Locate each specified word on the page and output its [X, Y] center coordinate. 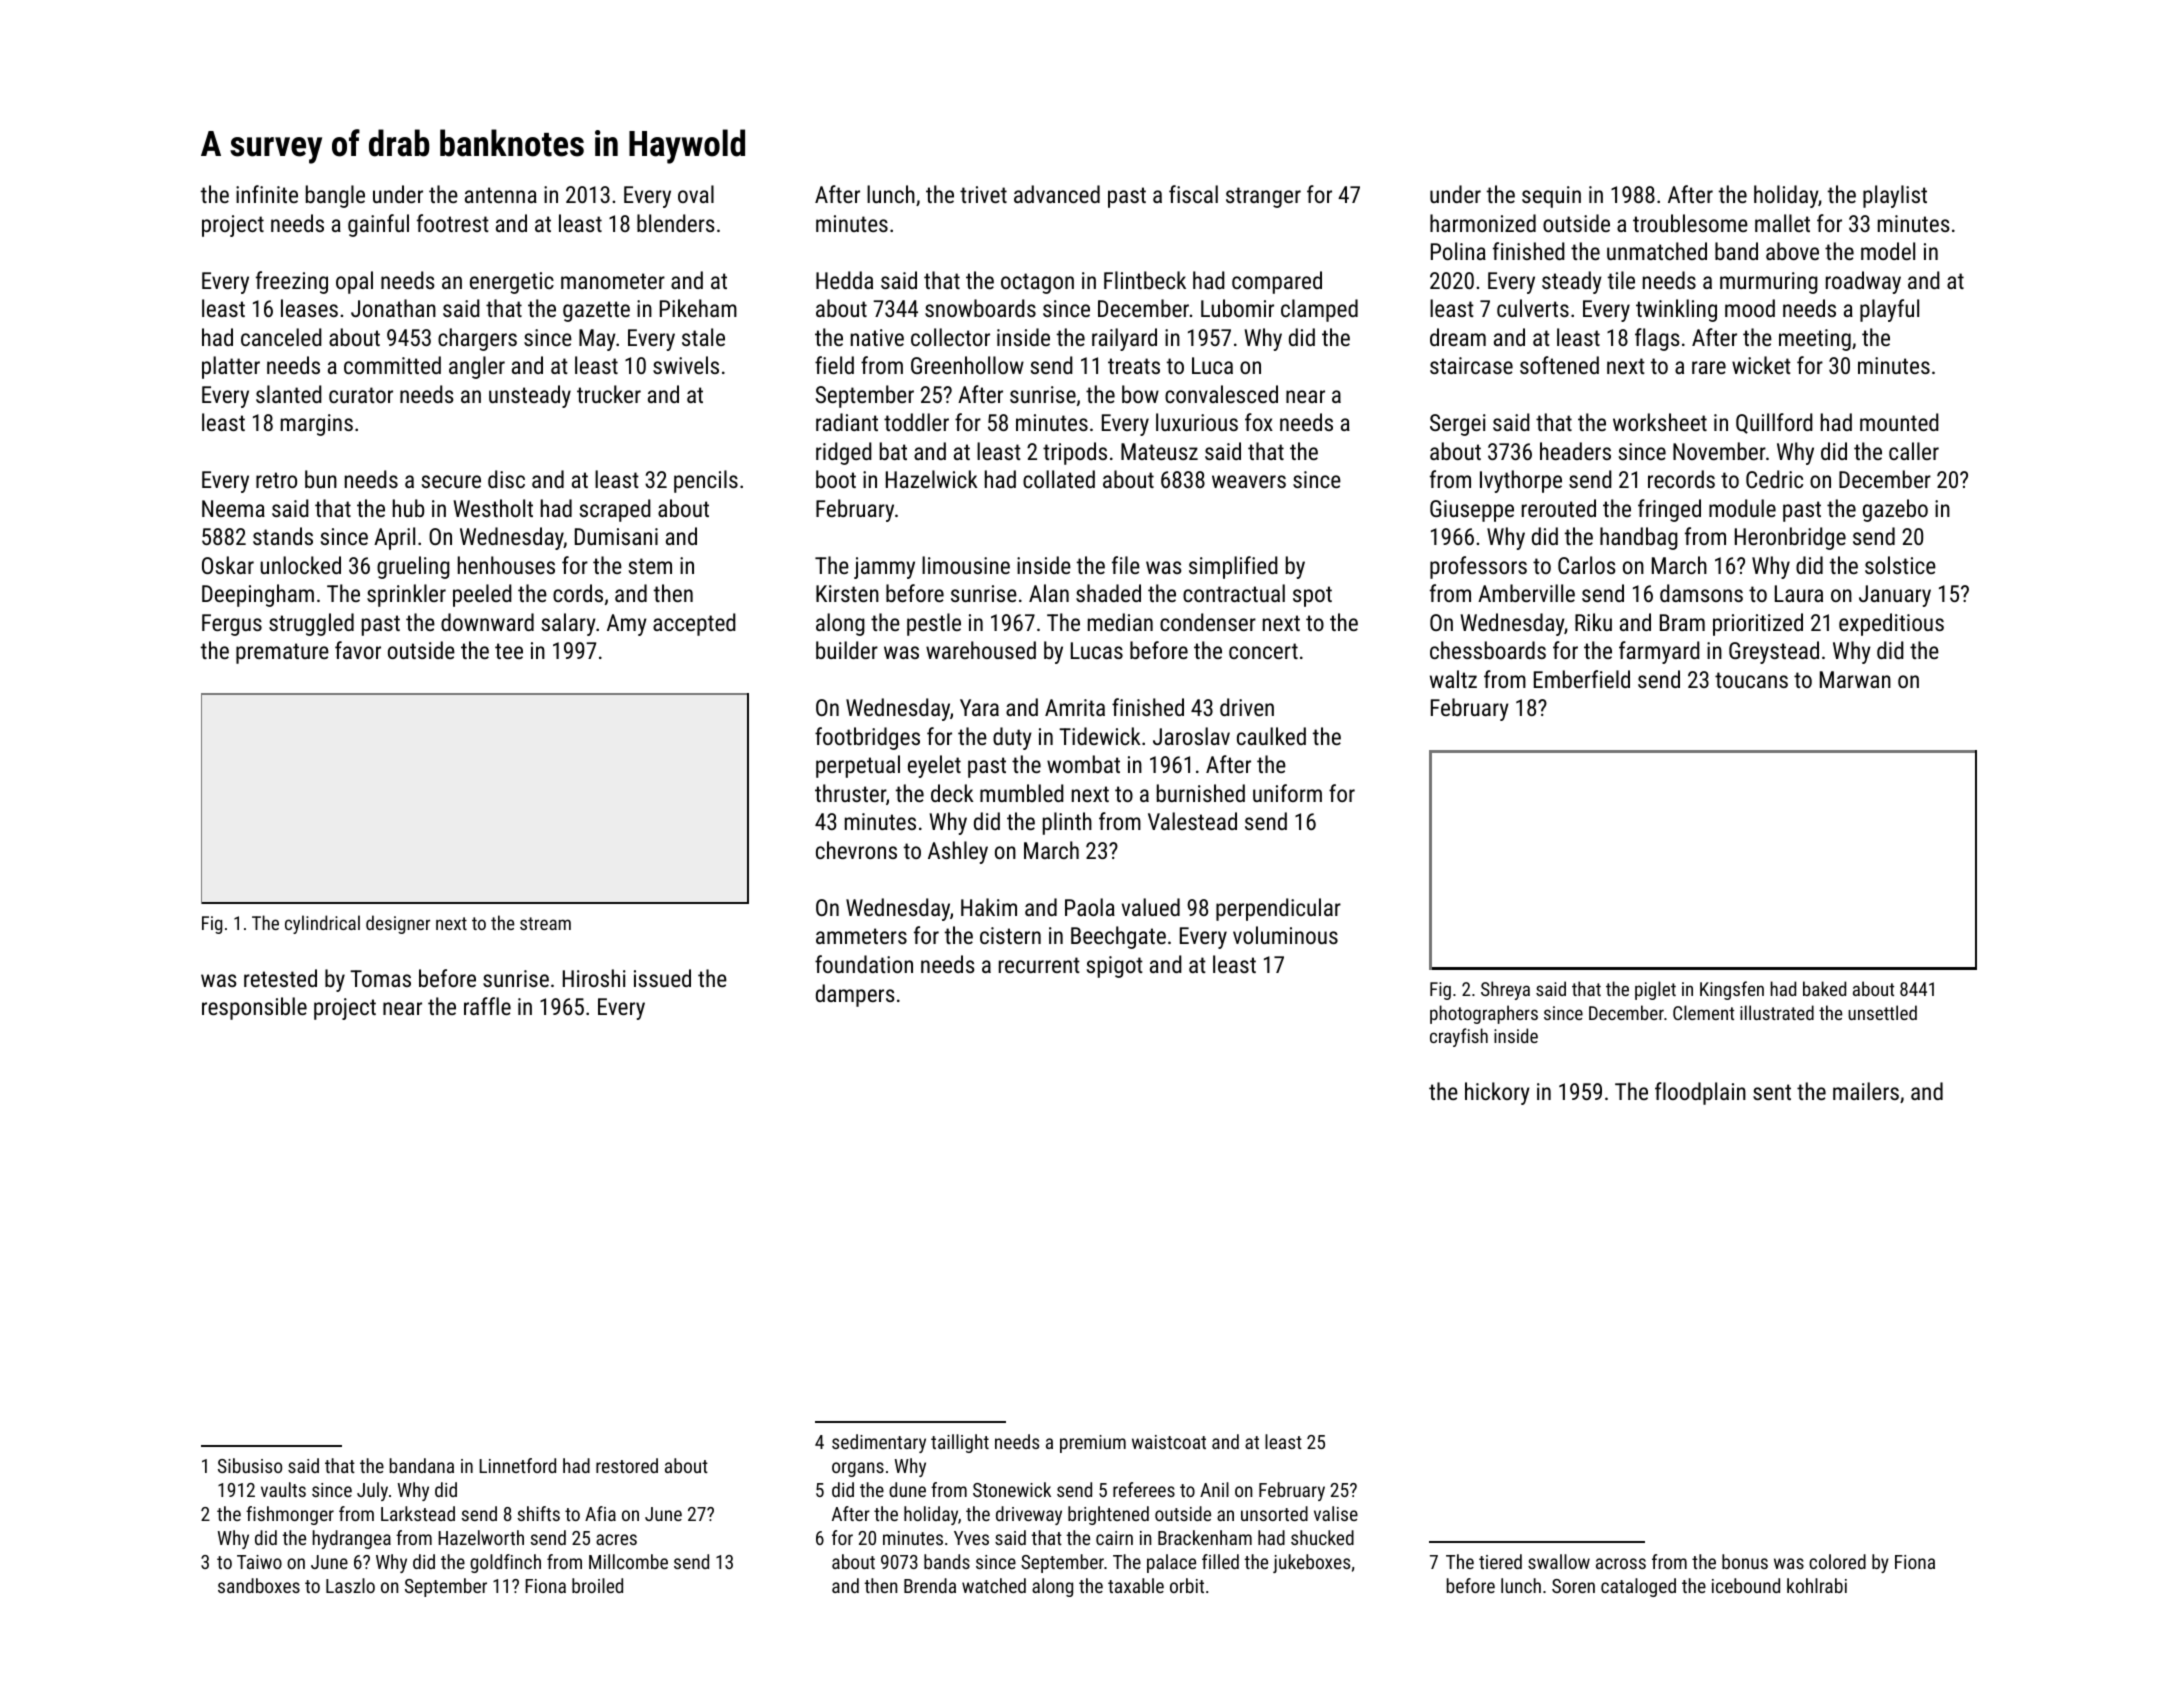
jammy [884, 568]
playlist [1895, 196]
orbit [1187, 1585]
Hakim [989, 907]
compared [1277, 282]
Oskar [228, 565]
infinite [267, 194]
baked [1824, 988]
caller [1914, 451]
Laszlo [350, 1585]
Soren [1573, 1586]
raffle [487, 1006]
